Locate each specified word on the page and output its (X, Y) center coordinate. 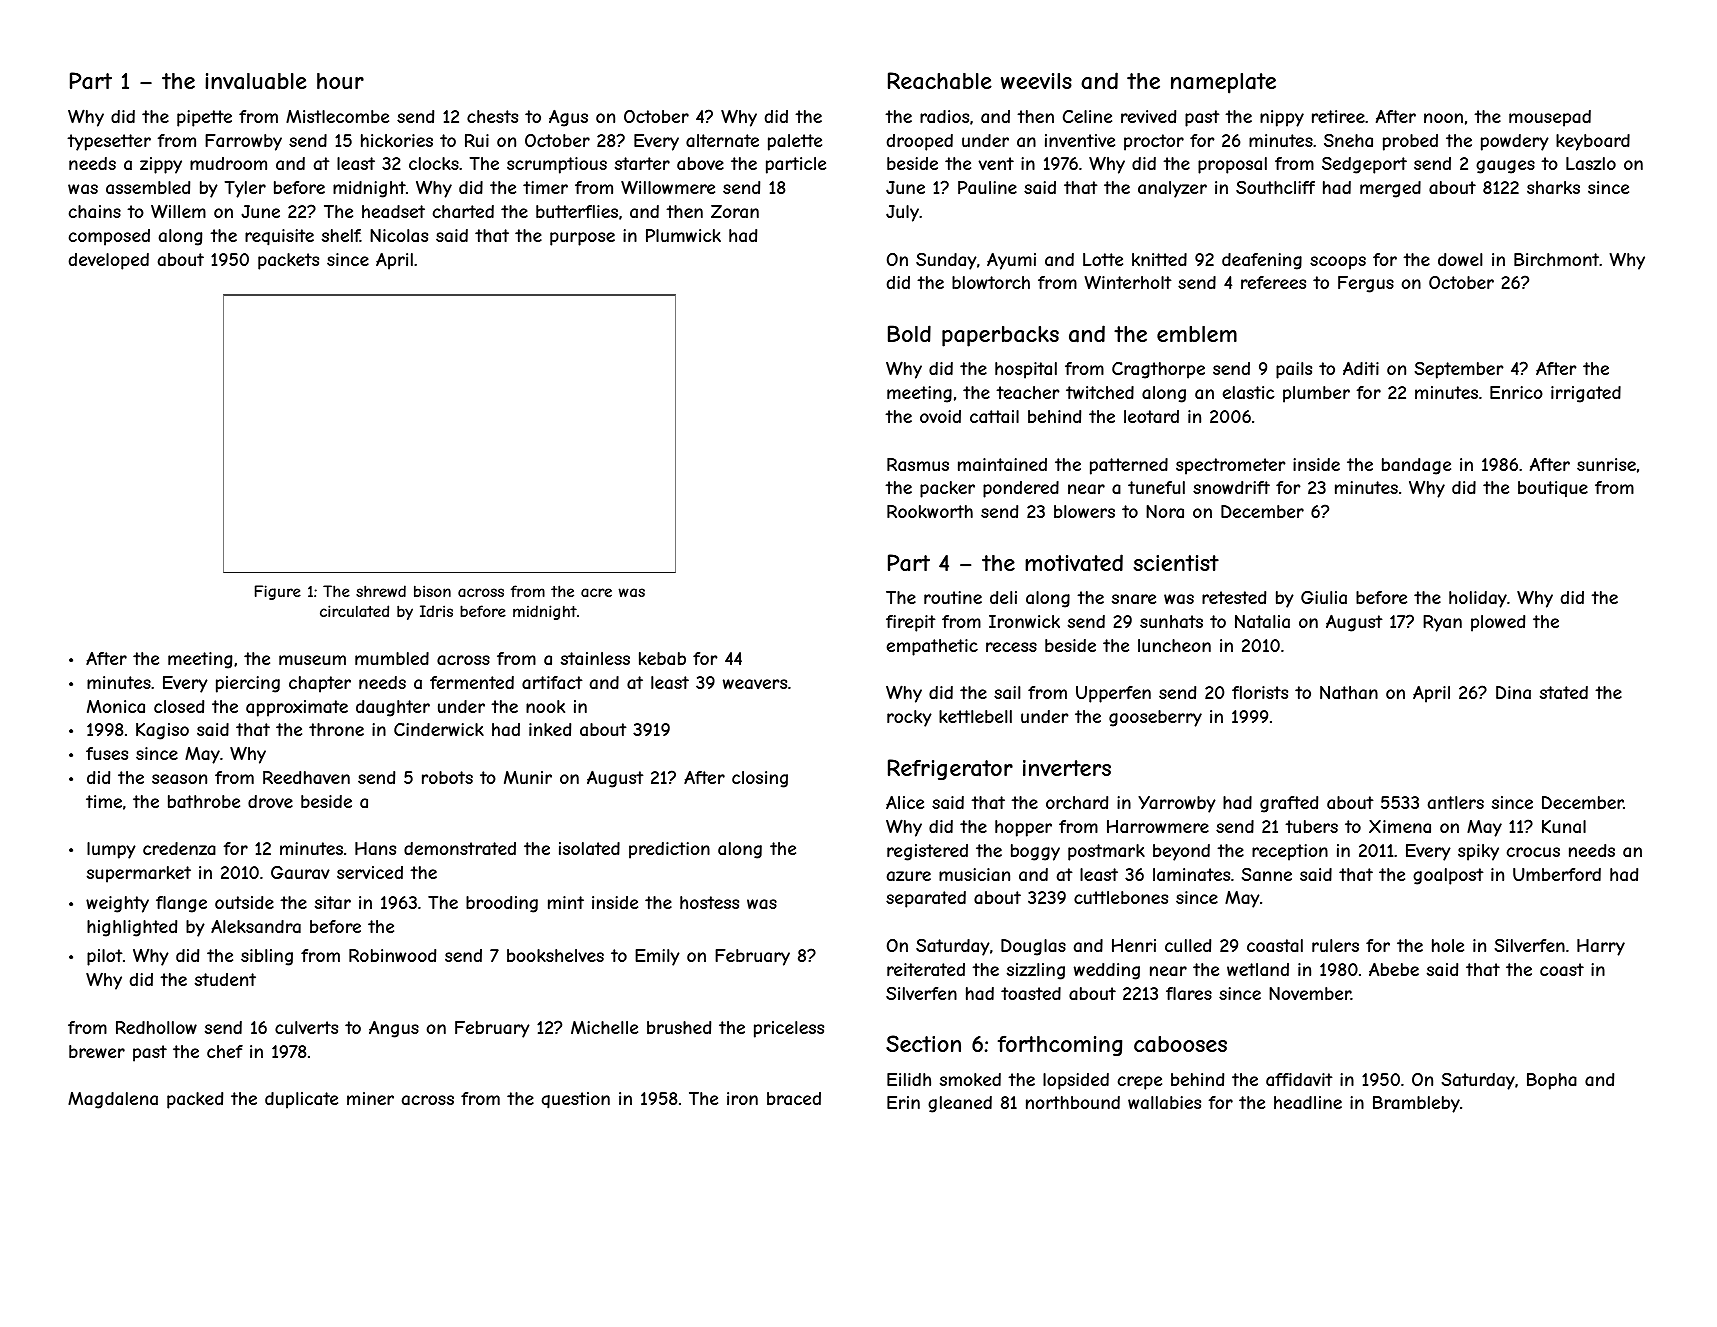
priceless (789, 1029)
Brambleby (1416, 1104)
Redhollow (156, 1027)
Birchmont (1556, 259)
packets (288, 261)
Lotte (1103, 259)
